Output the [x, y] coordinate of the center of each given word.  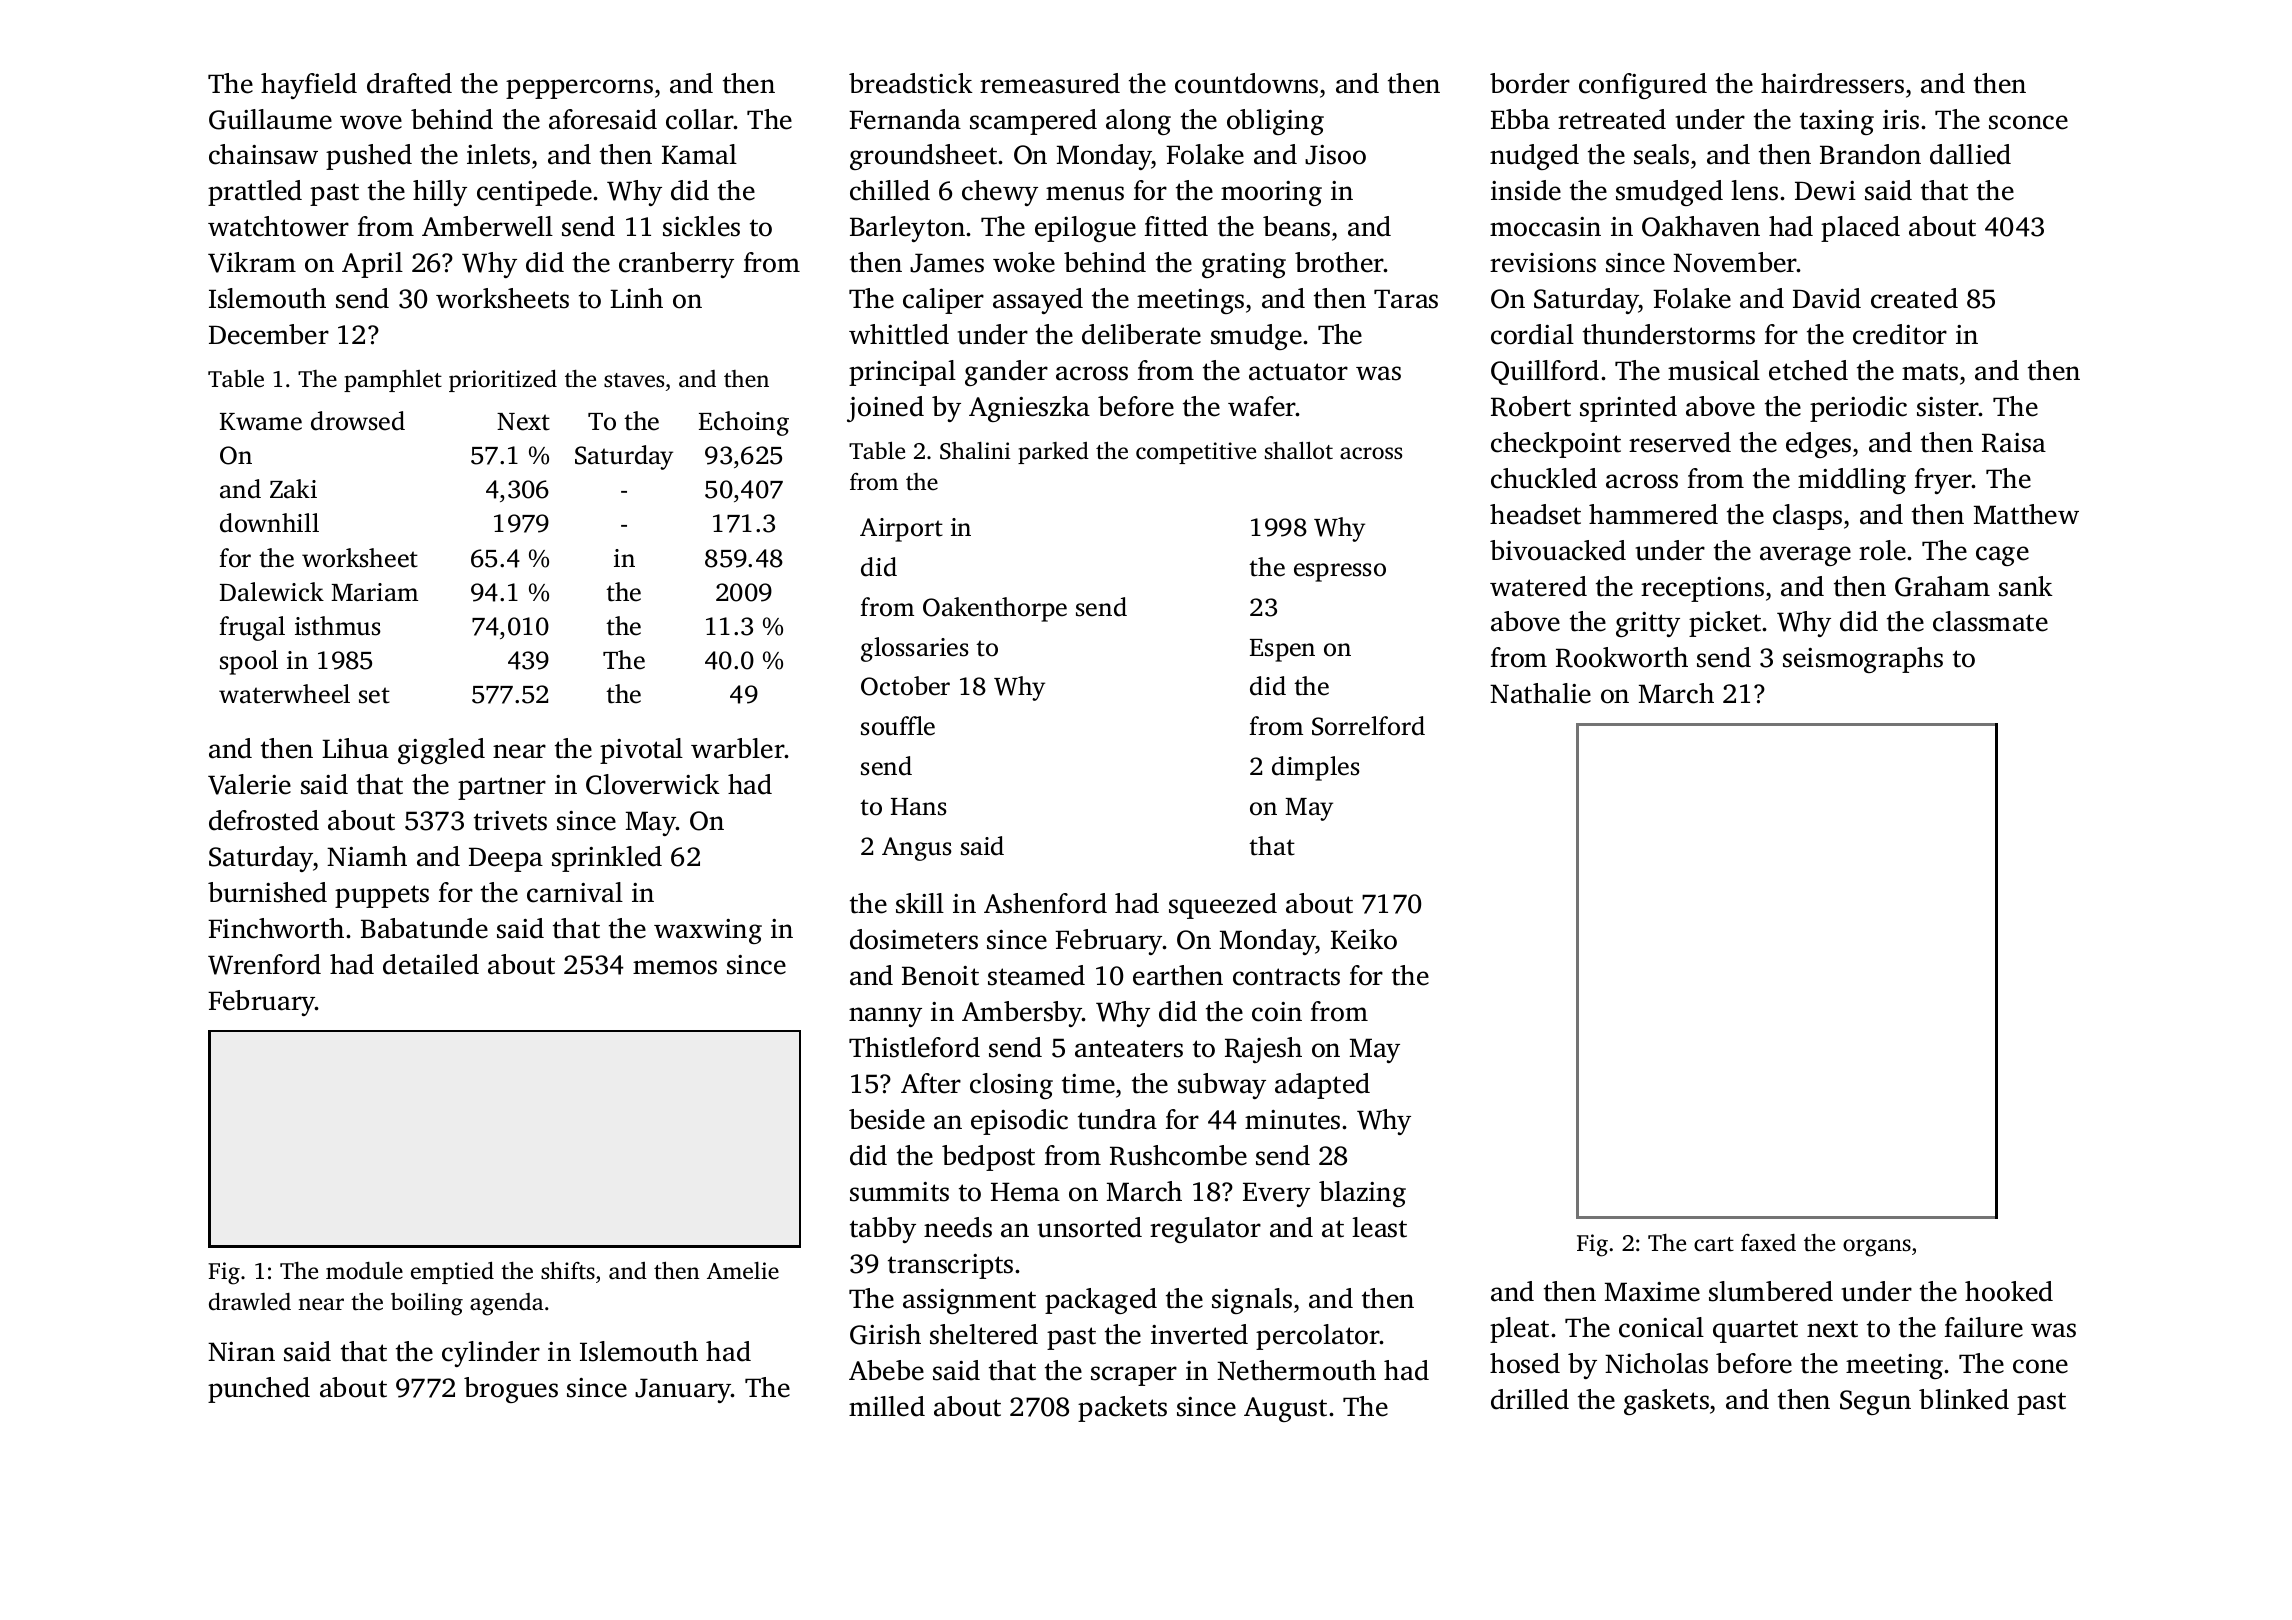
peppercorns [579, 89]
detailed [431, 964]
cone [2040, 1366]
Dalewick [272, 592]
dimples [1316, 768]
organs [1877, 1248]
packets [1122, 1409]
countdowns [1246, 83]
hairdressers [1832, 83]
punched [259, 1390]
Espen [1282, 650]
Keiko [1364, 939]
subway [1222, 1086]
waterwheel [284, 694]
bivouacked [1558, 550]
